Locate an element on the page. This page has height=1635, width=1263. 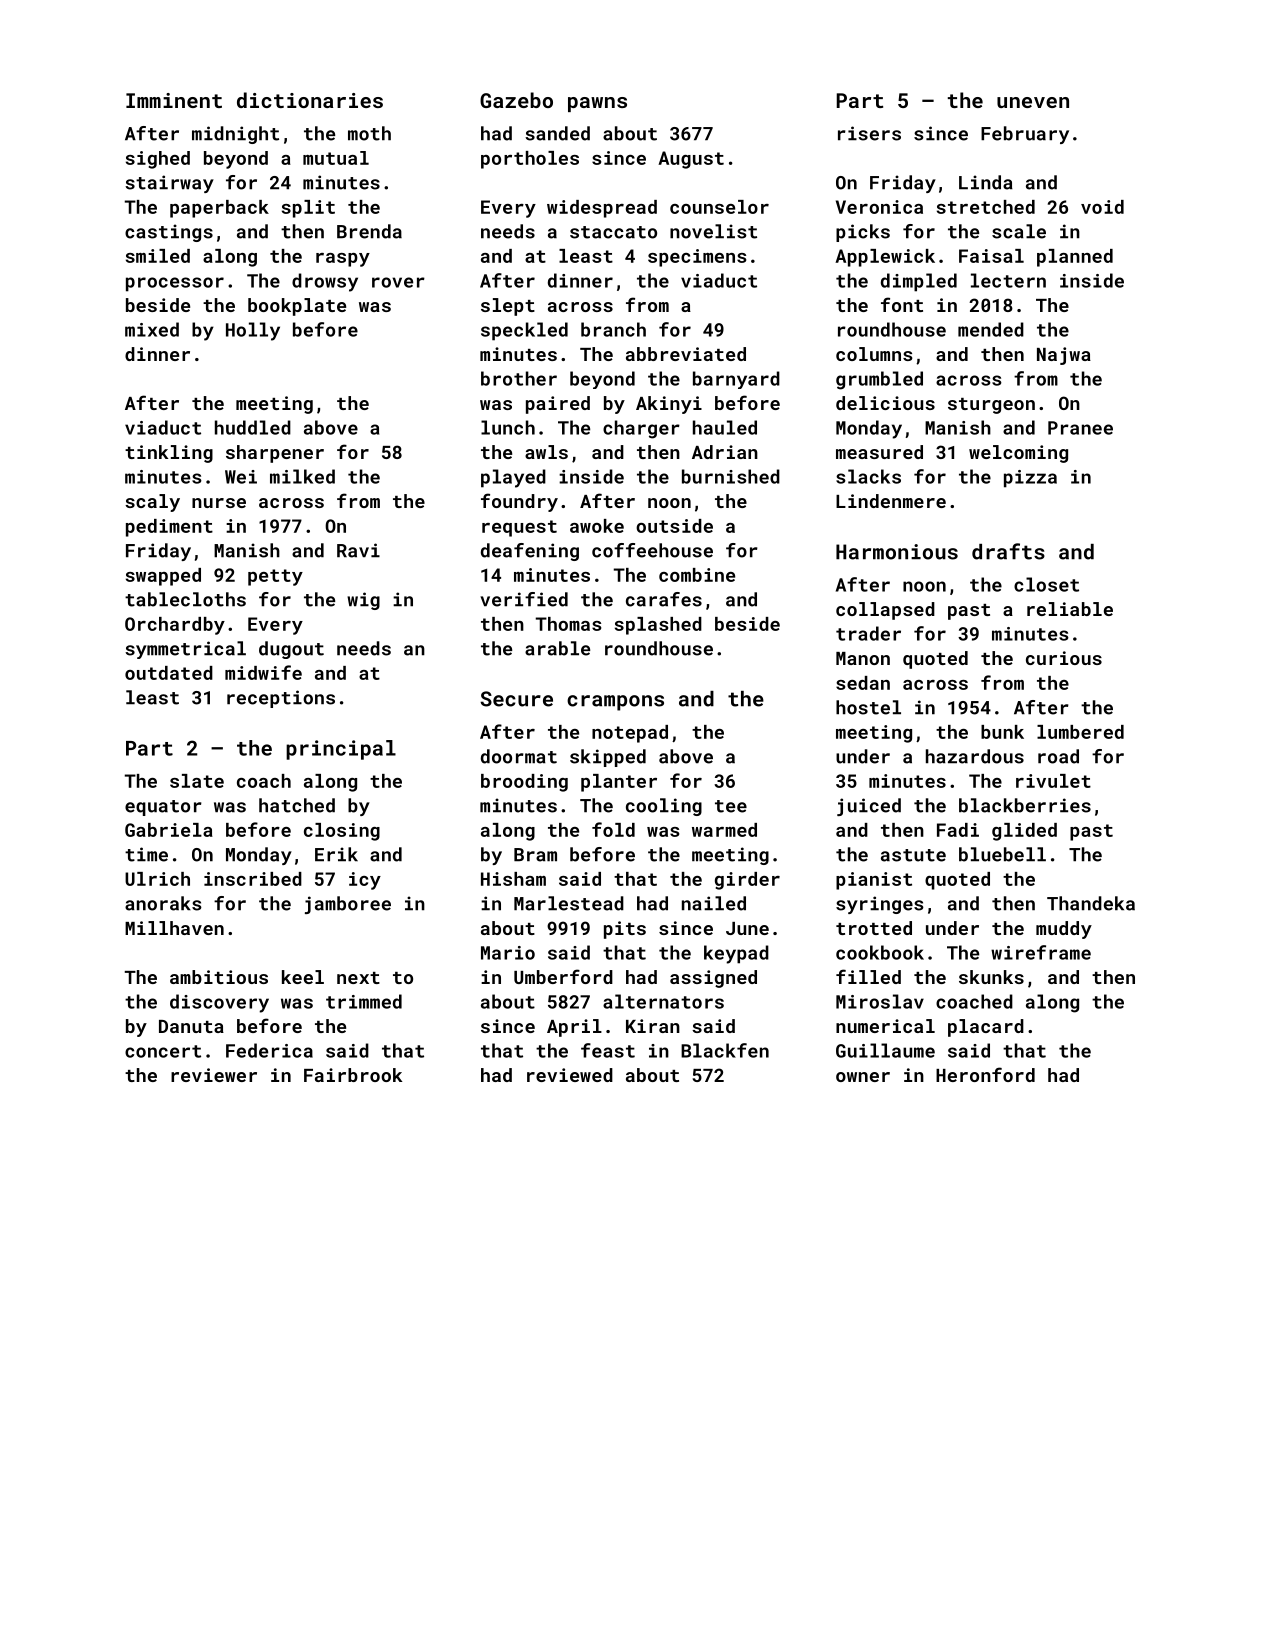
brooding is located at coordinates (524, 783).
